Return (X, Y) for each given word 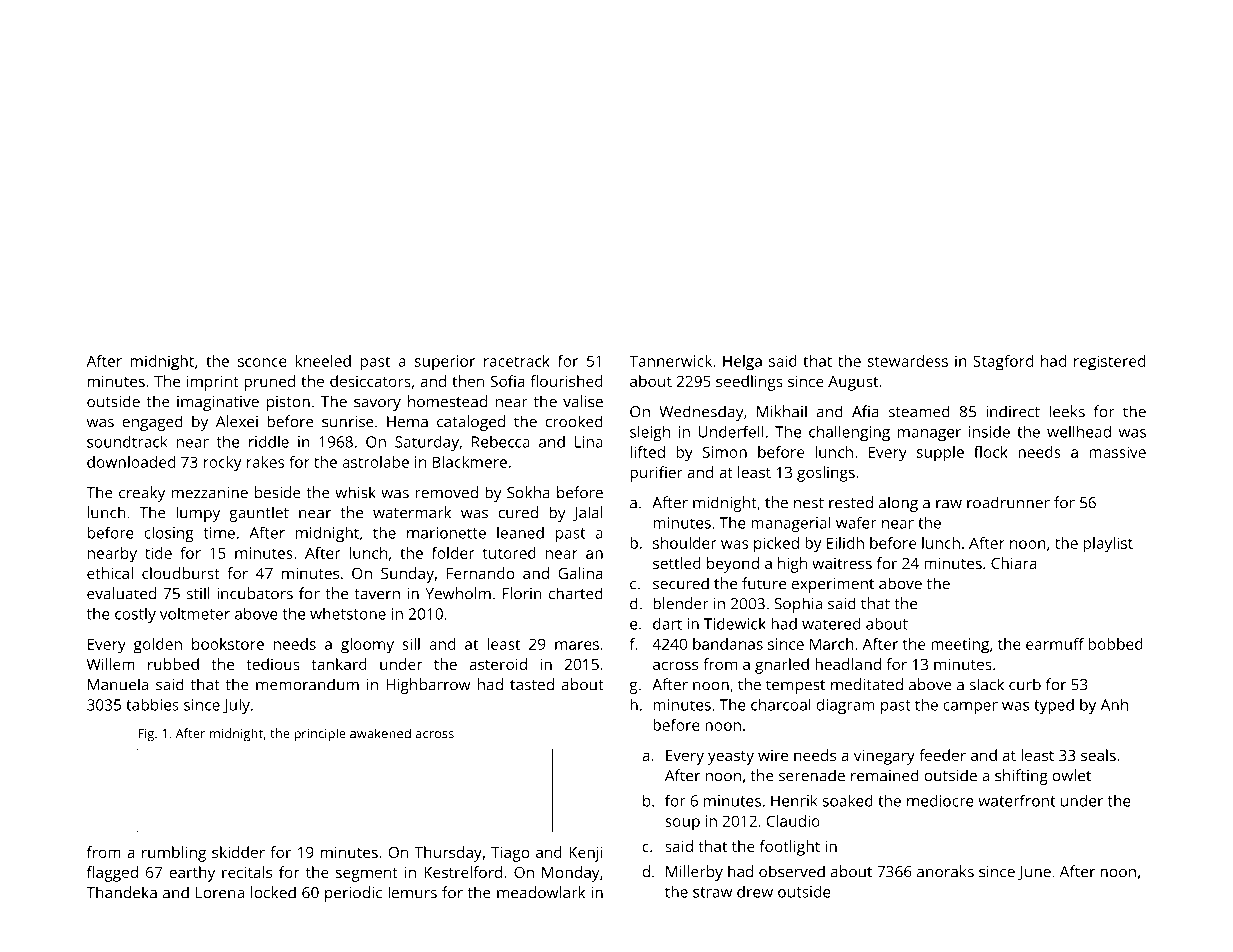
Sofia (508, 381)
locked (273, 892)
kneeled (323, 361)
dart (667, 624)
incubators (255, 593)
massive (1117, 452)
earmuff (1055, 644)
